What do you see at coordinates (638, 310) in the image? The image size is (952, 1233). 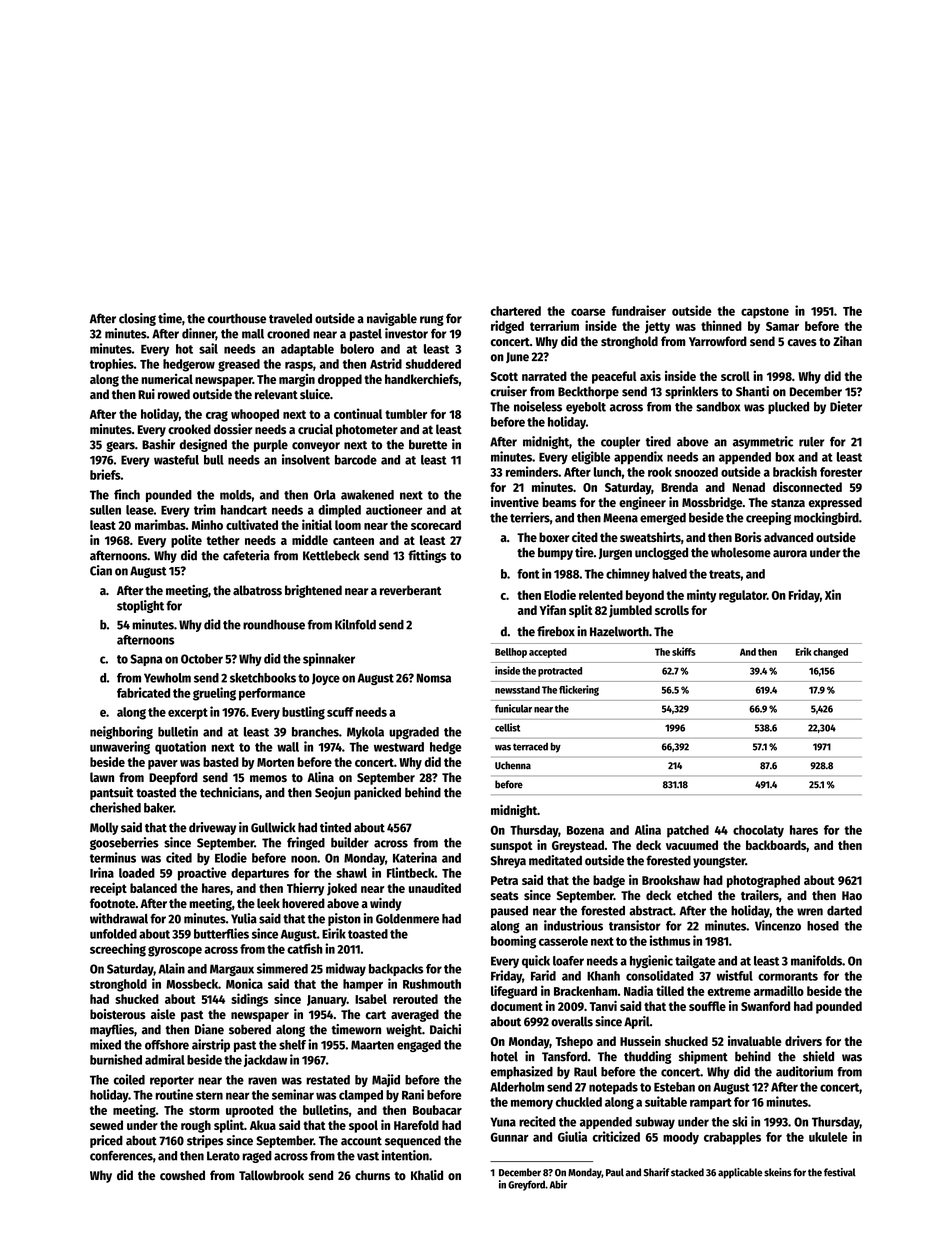 I see `fundraiser` at bounding box center [638, 310].
